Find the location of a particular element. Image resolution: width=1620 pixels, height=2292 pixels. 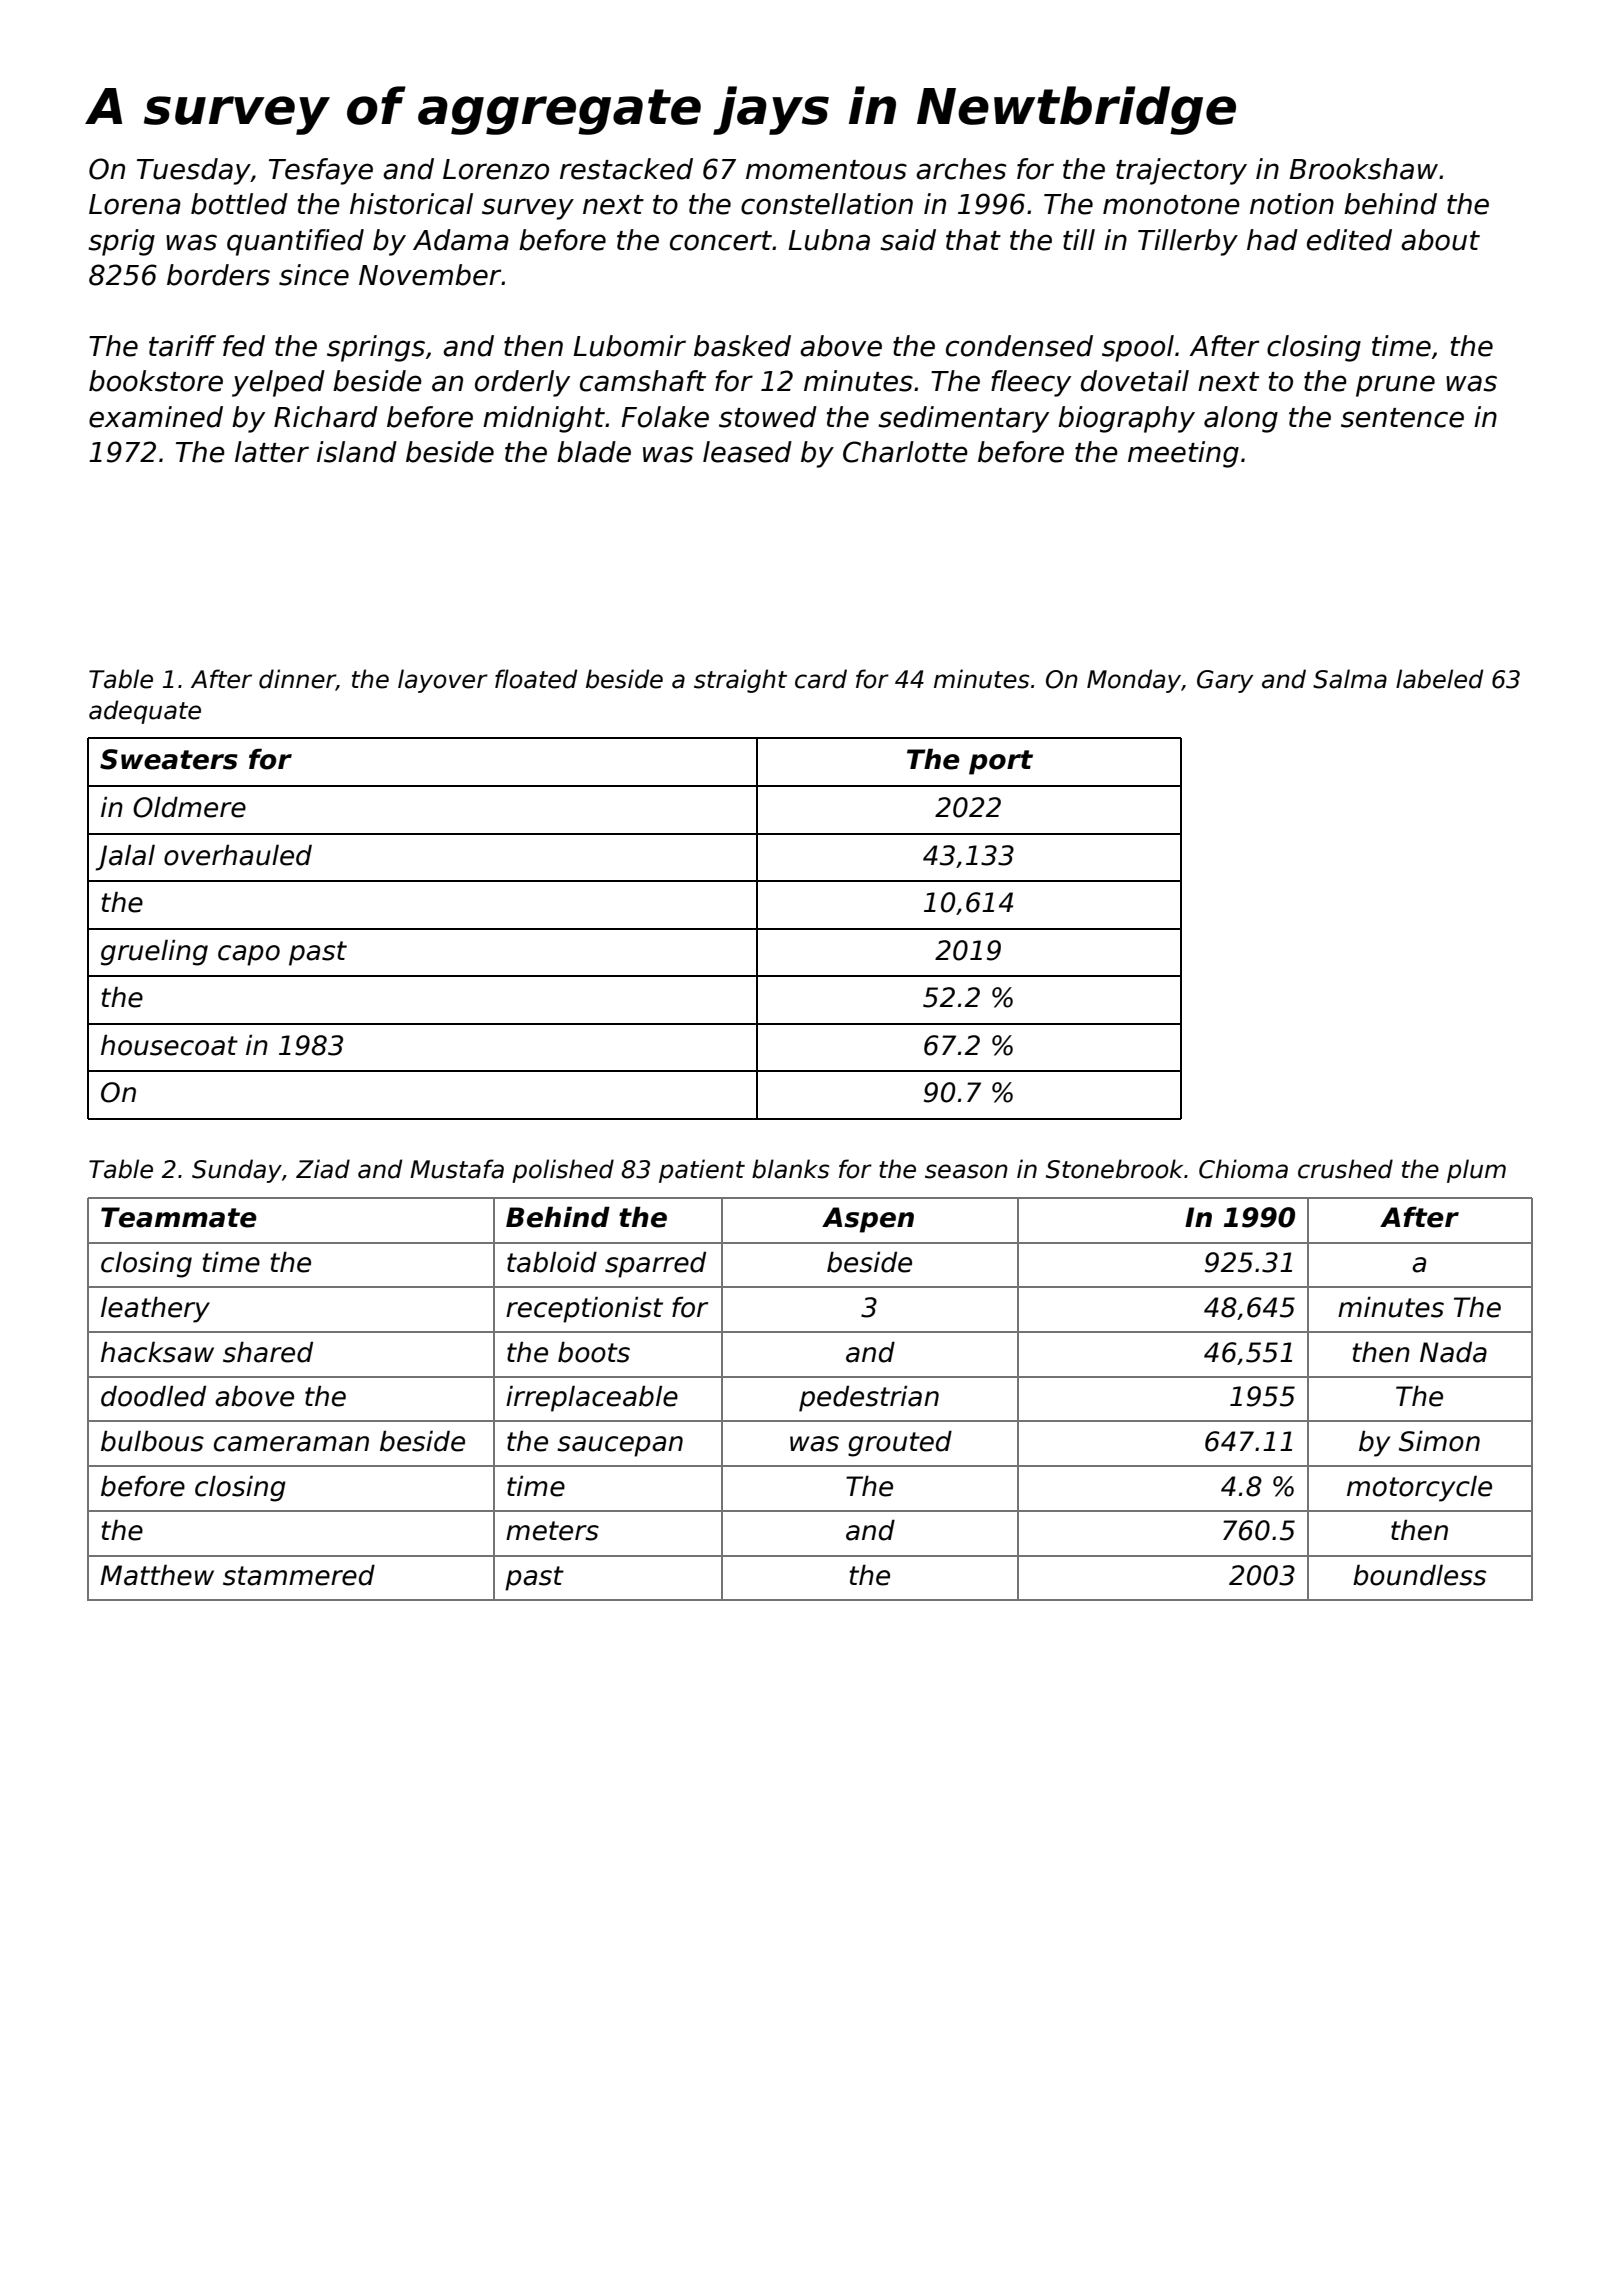

fleecy is located at coordinates (1031, 383).
